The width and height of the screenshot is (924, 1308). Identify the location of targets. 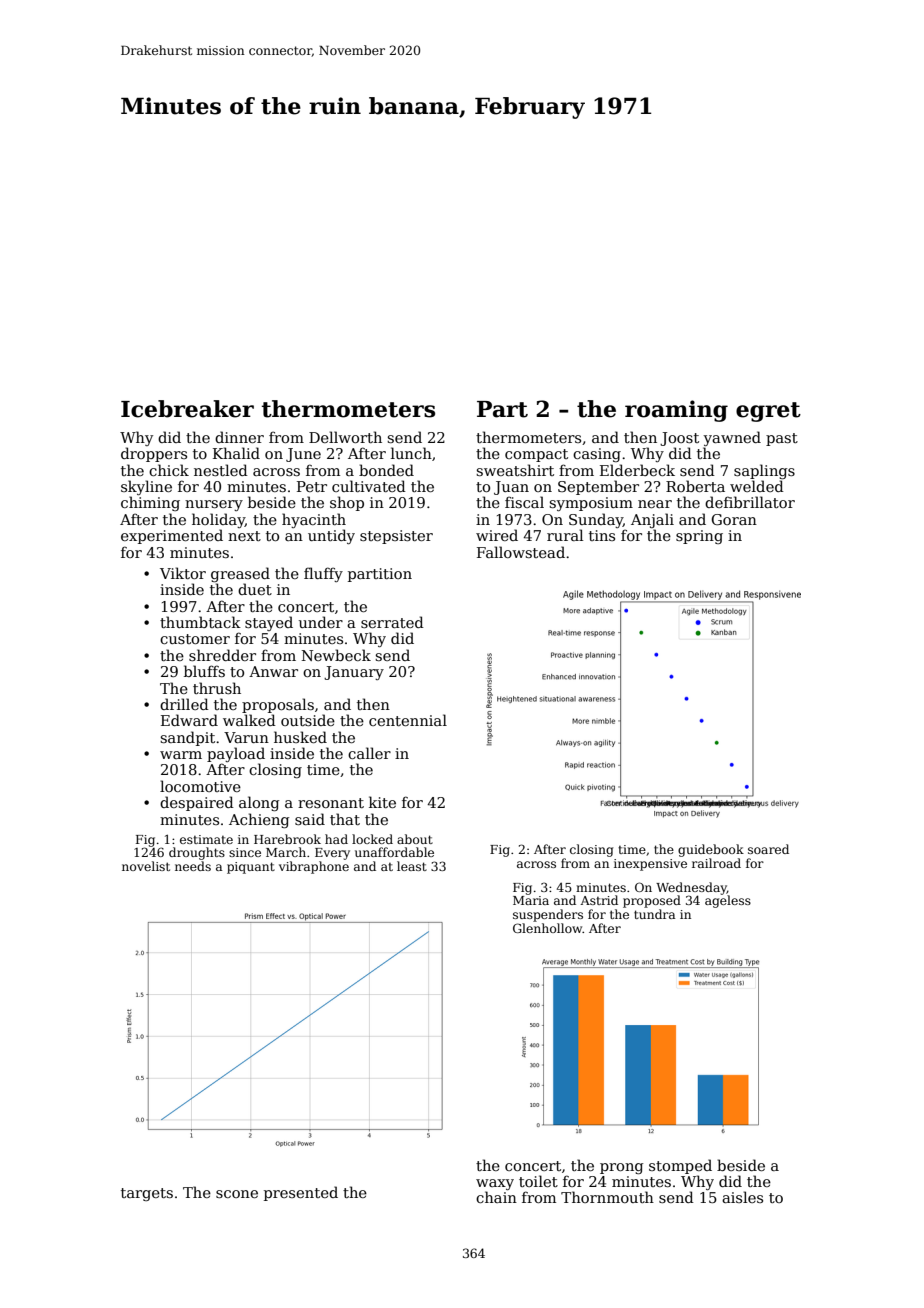
(147, 1194).
